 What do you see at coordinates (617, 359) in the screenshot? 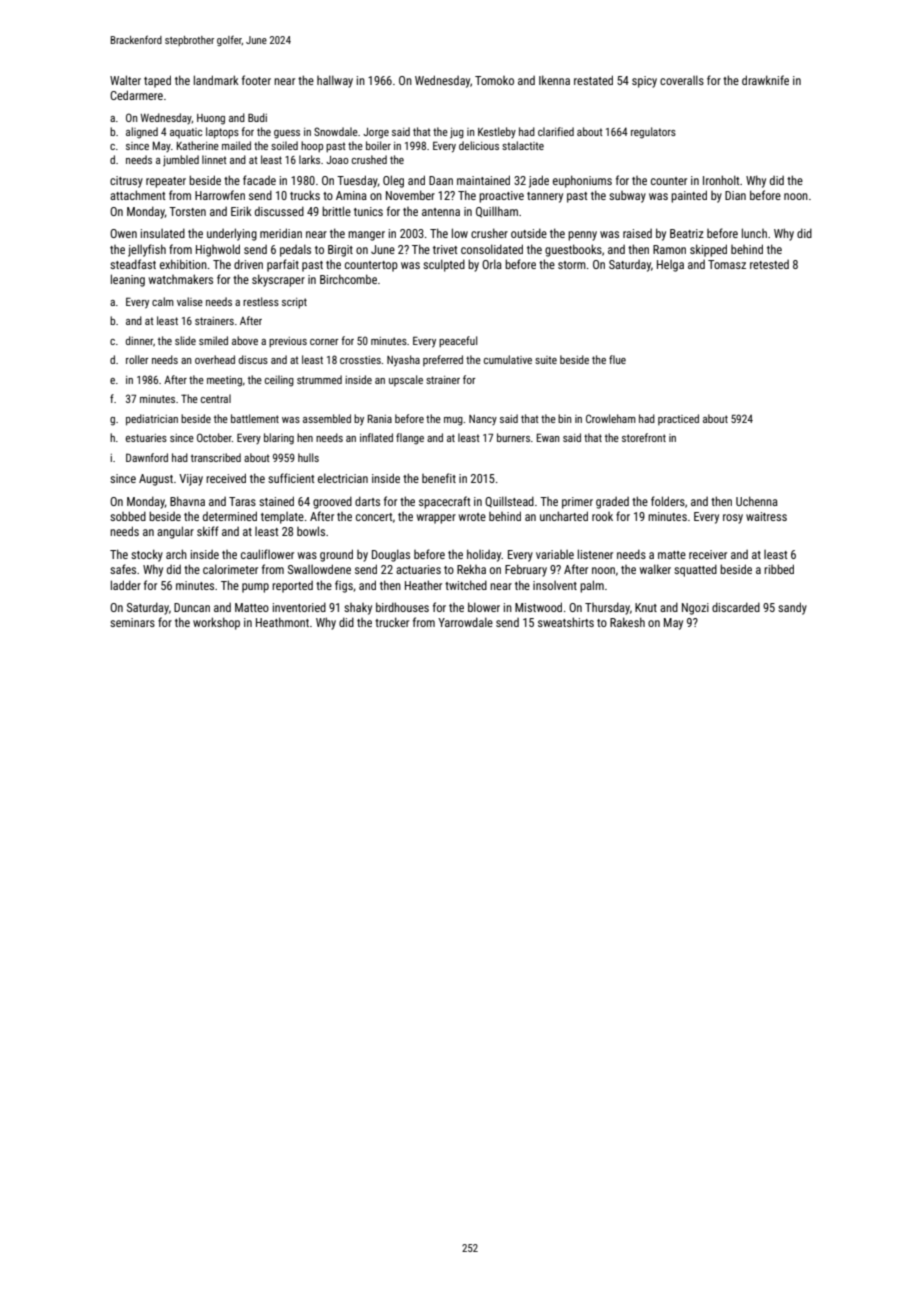
I see `flue` at bounding box center [617, 359].
